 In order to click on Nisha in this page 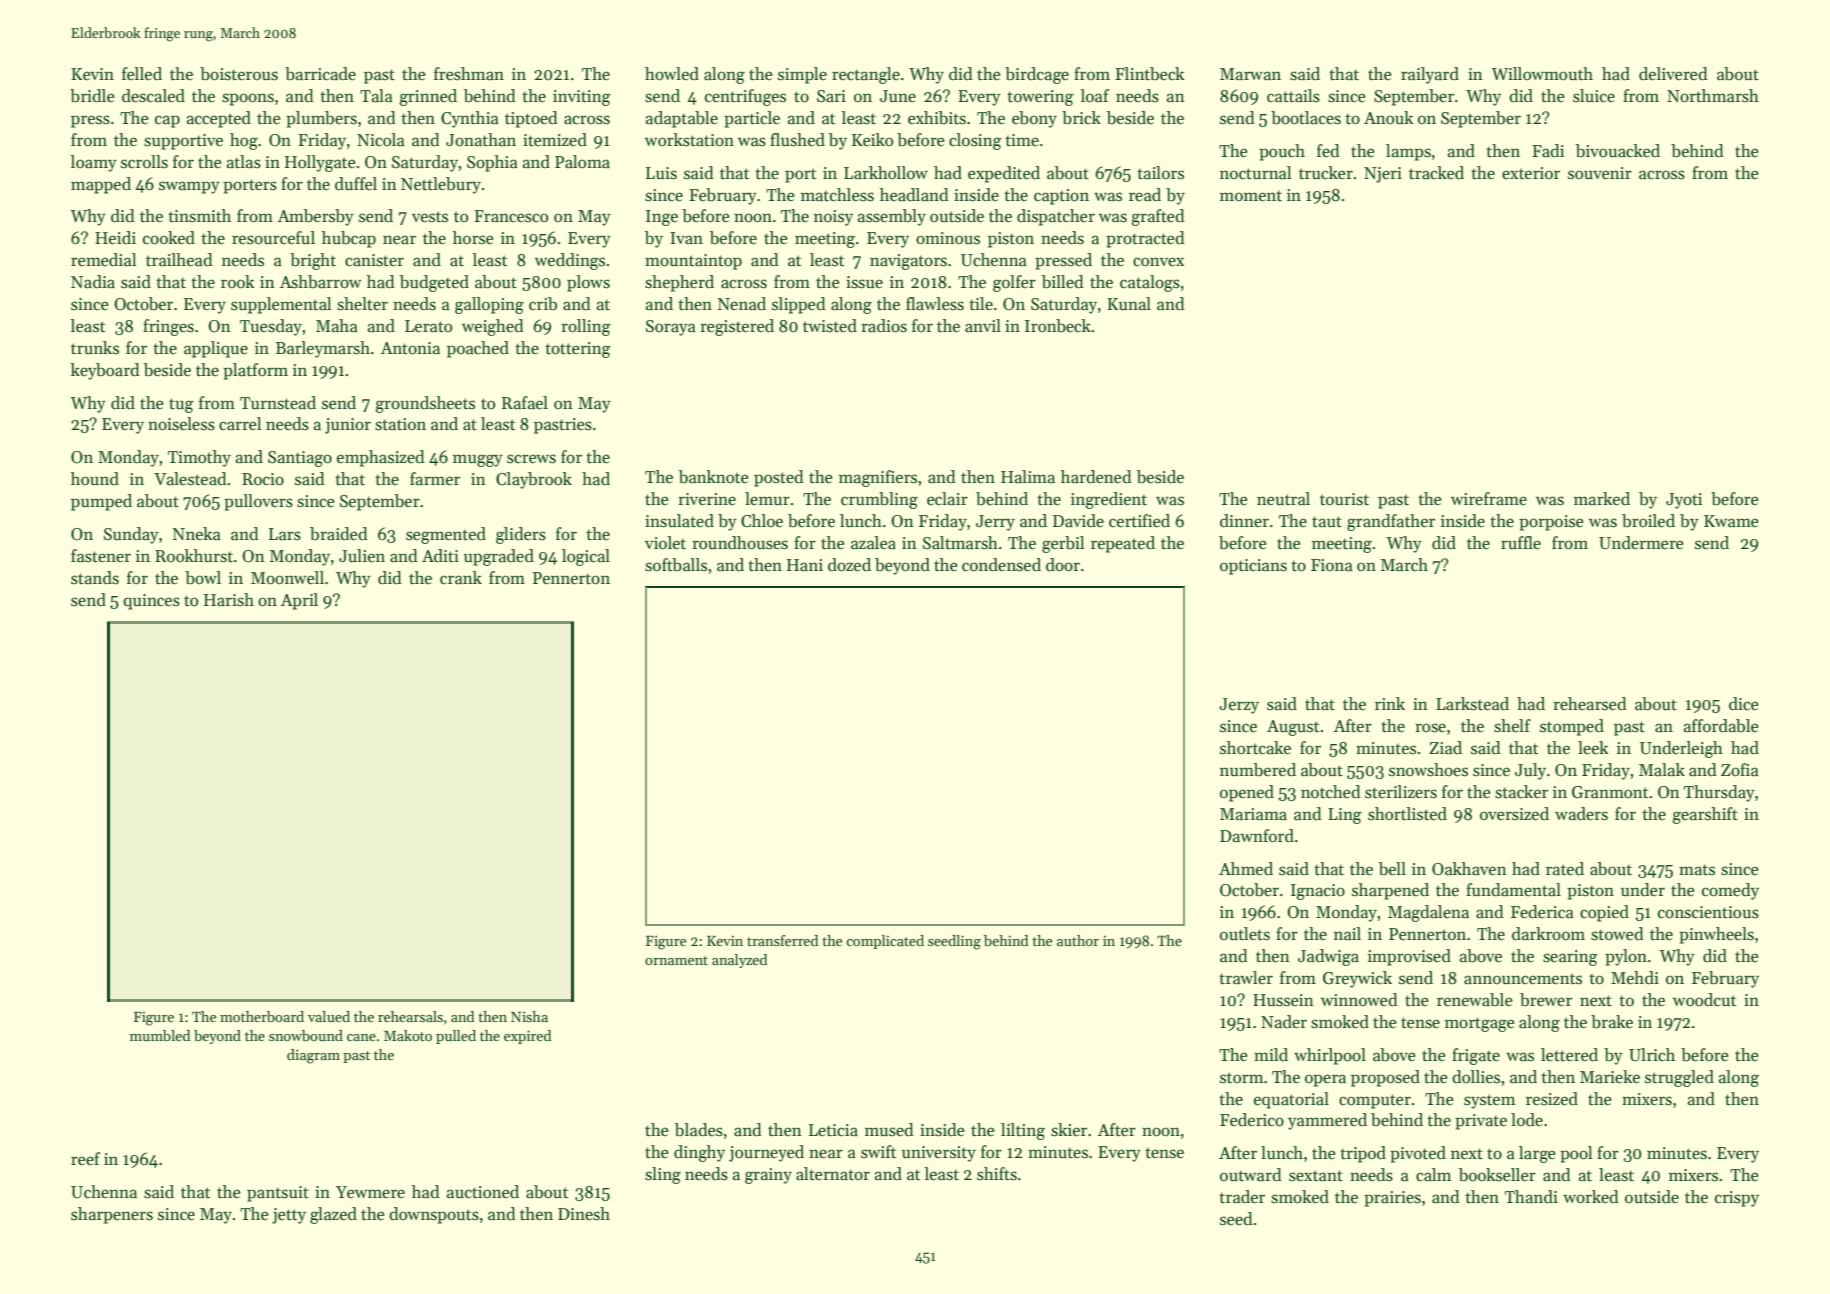, I will do `click(529, 1016)`.
